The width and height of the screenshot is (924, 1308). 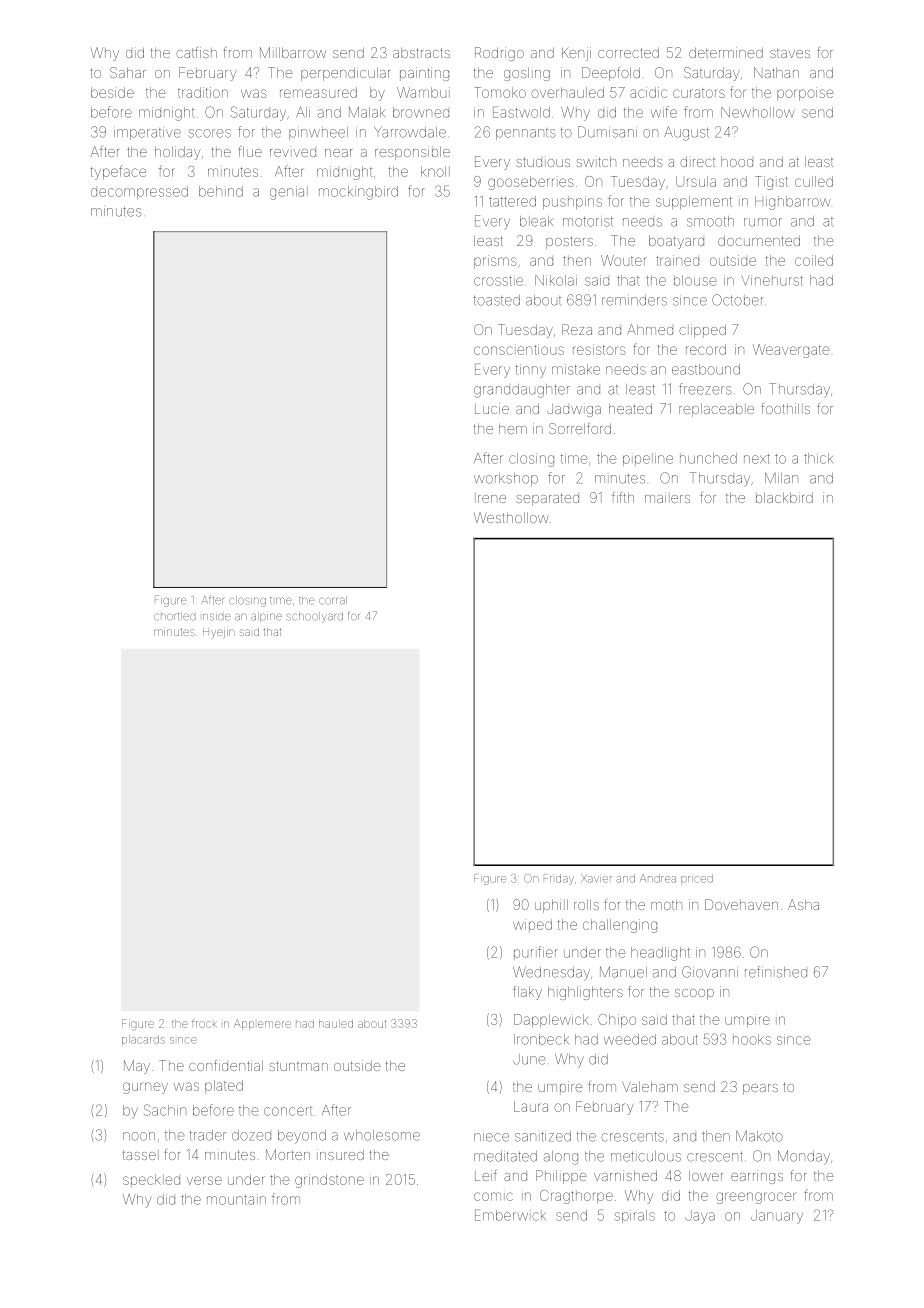 I want to click on porpoise, so click(x=805, y=94).
